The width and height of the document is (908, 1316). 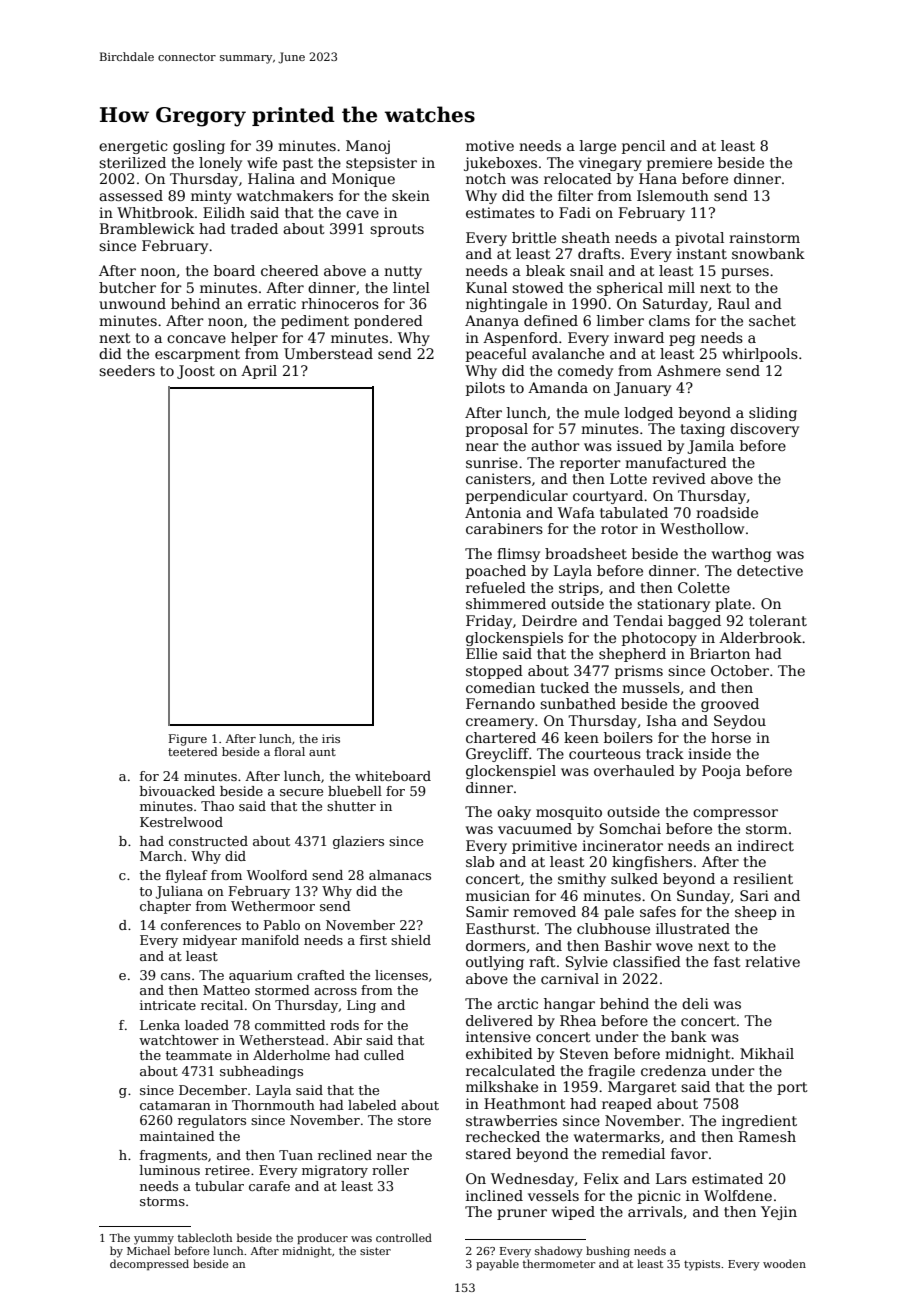 I want to click on Samir, so click(x=487, y=911).
